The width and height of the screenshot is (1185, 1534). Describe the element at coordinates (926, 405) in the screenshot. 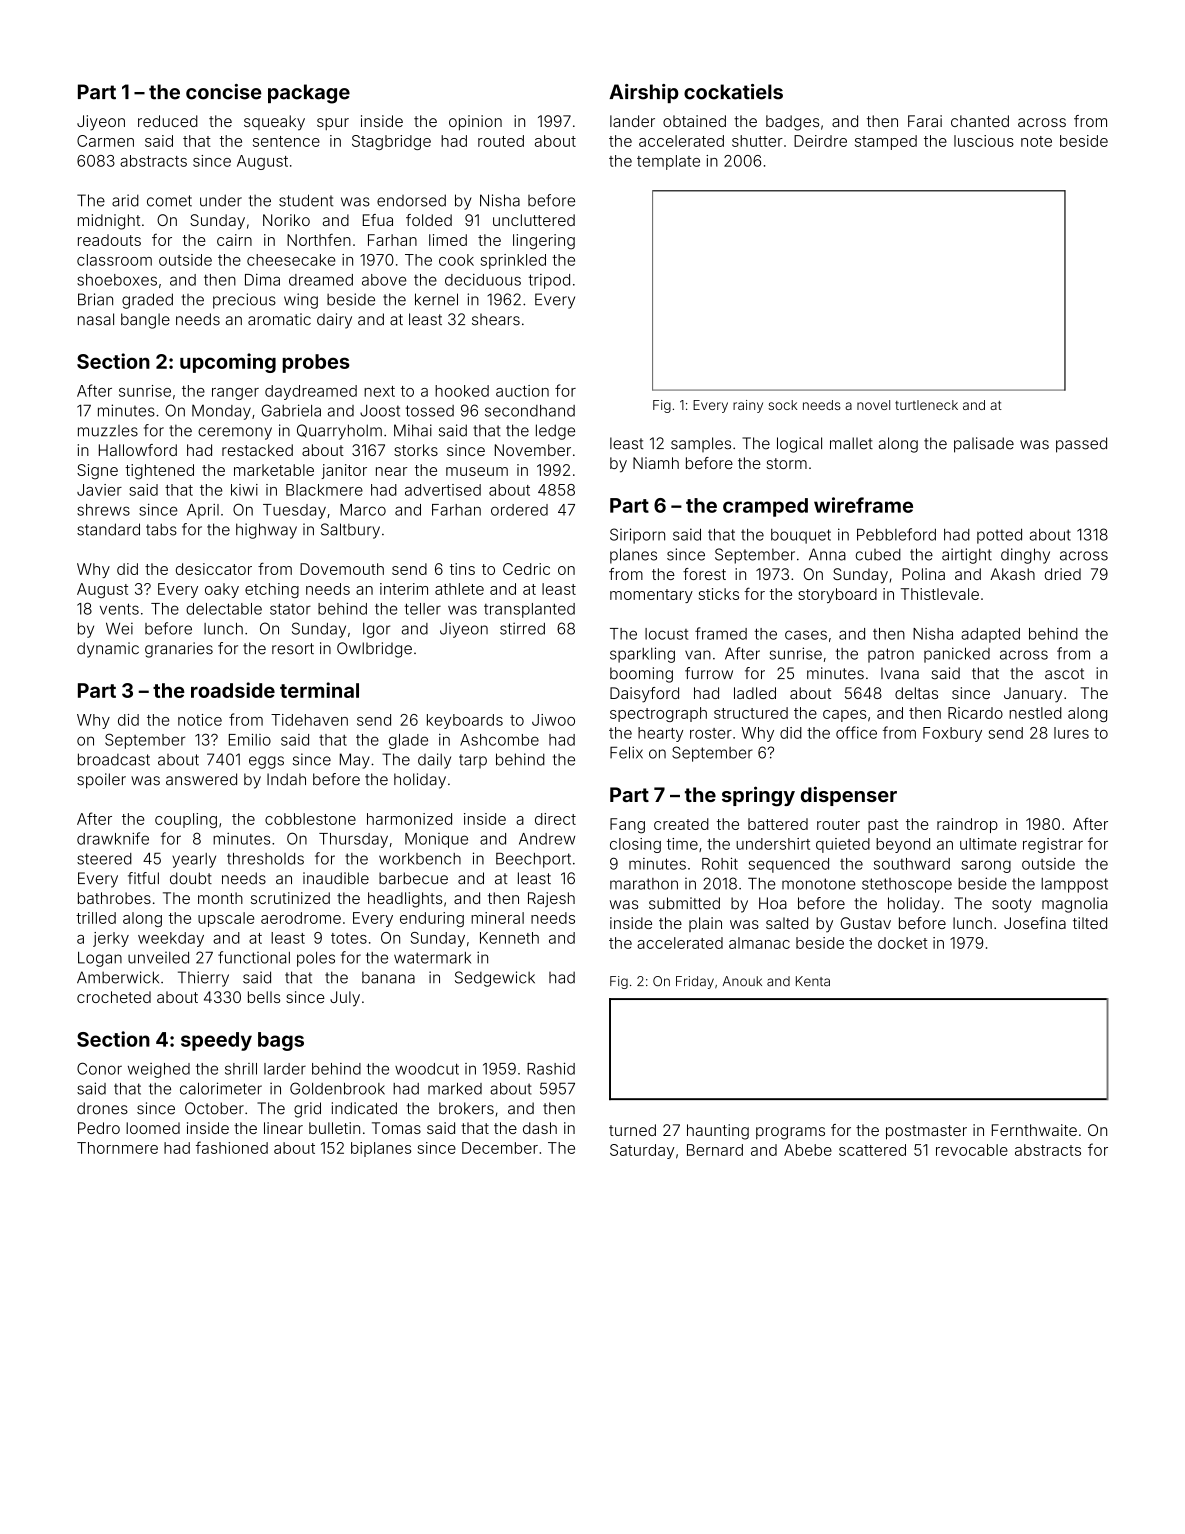

I see `turtleneck` at that location.
